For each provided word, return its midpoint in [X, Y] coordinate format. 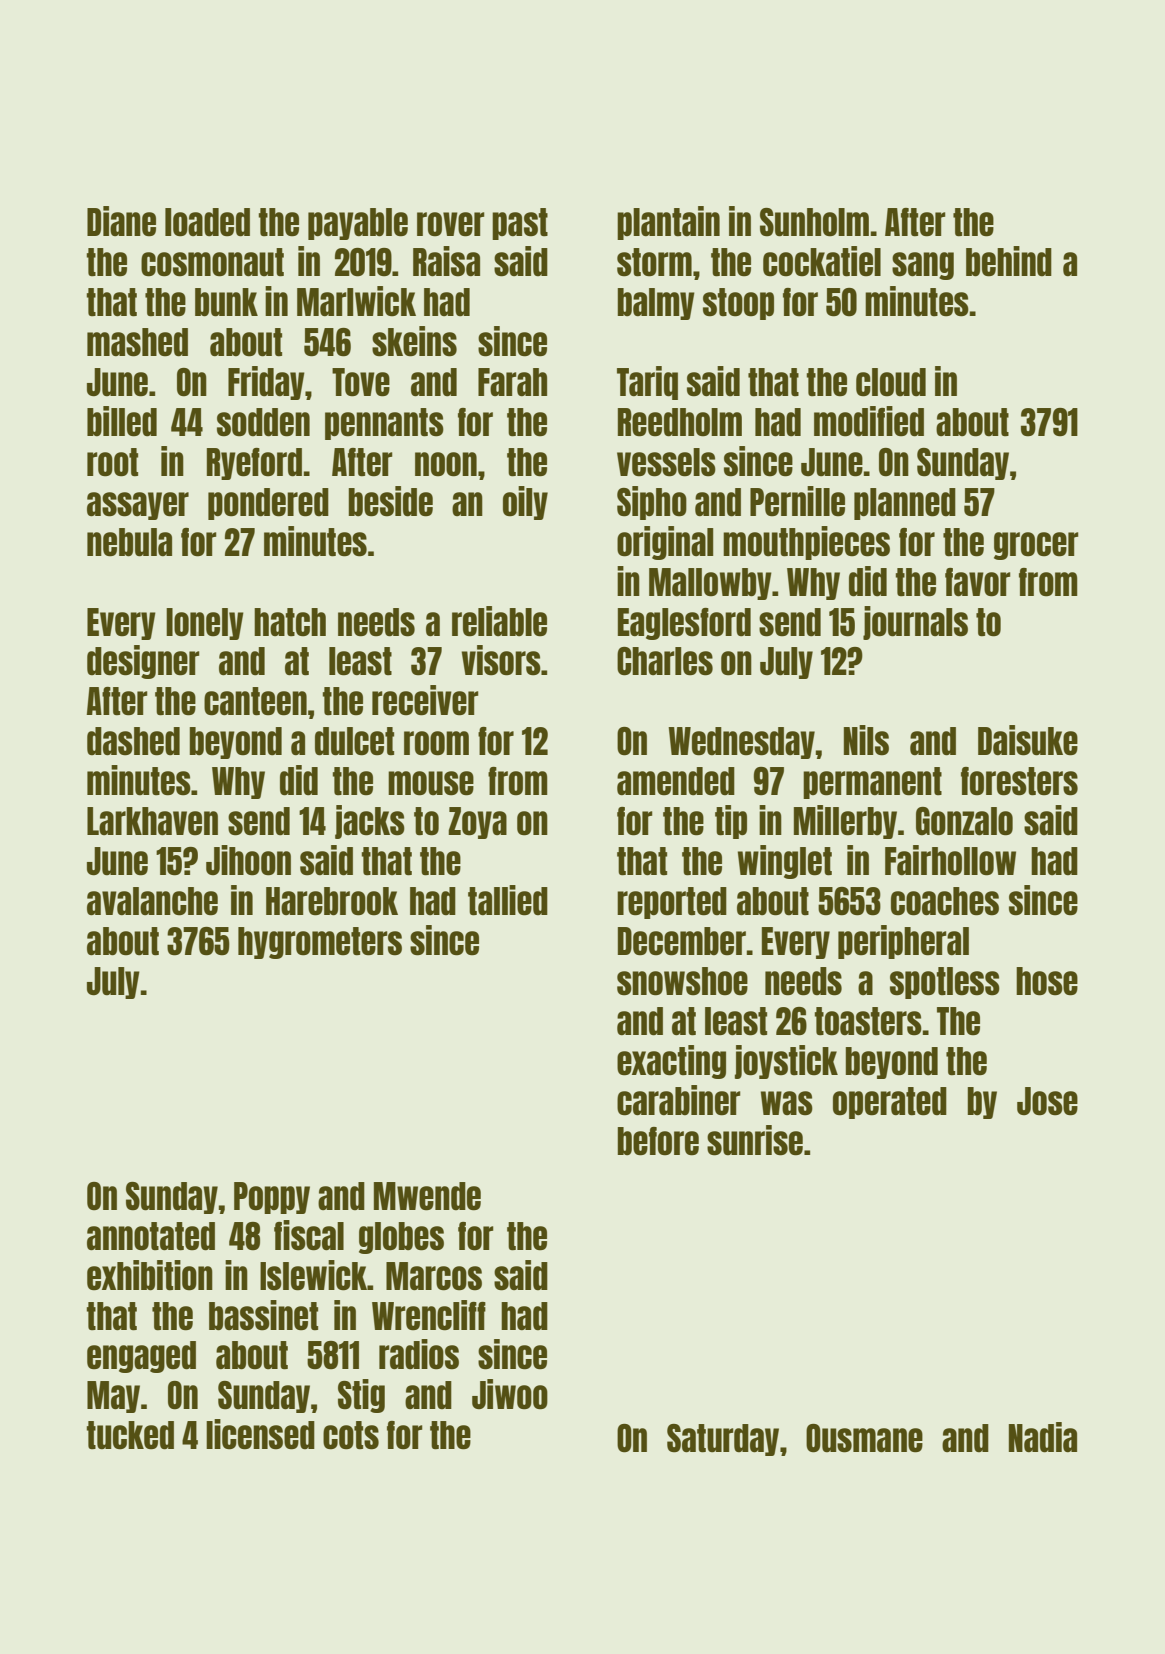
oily [525, 503]
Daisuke [1028, 740]
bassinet [263, 1315]
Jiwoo [510, 1394]
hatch [290, 622]
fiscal [309, 1235]
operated [890, 1103]
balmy [656, 304]
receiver [425, 700]
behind [1009, 261]
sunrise [755, 1140]
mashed [137, 342]
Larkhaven [152, 821]
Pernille [797, 501]
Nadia [1043, 1437]
